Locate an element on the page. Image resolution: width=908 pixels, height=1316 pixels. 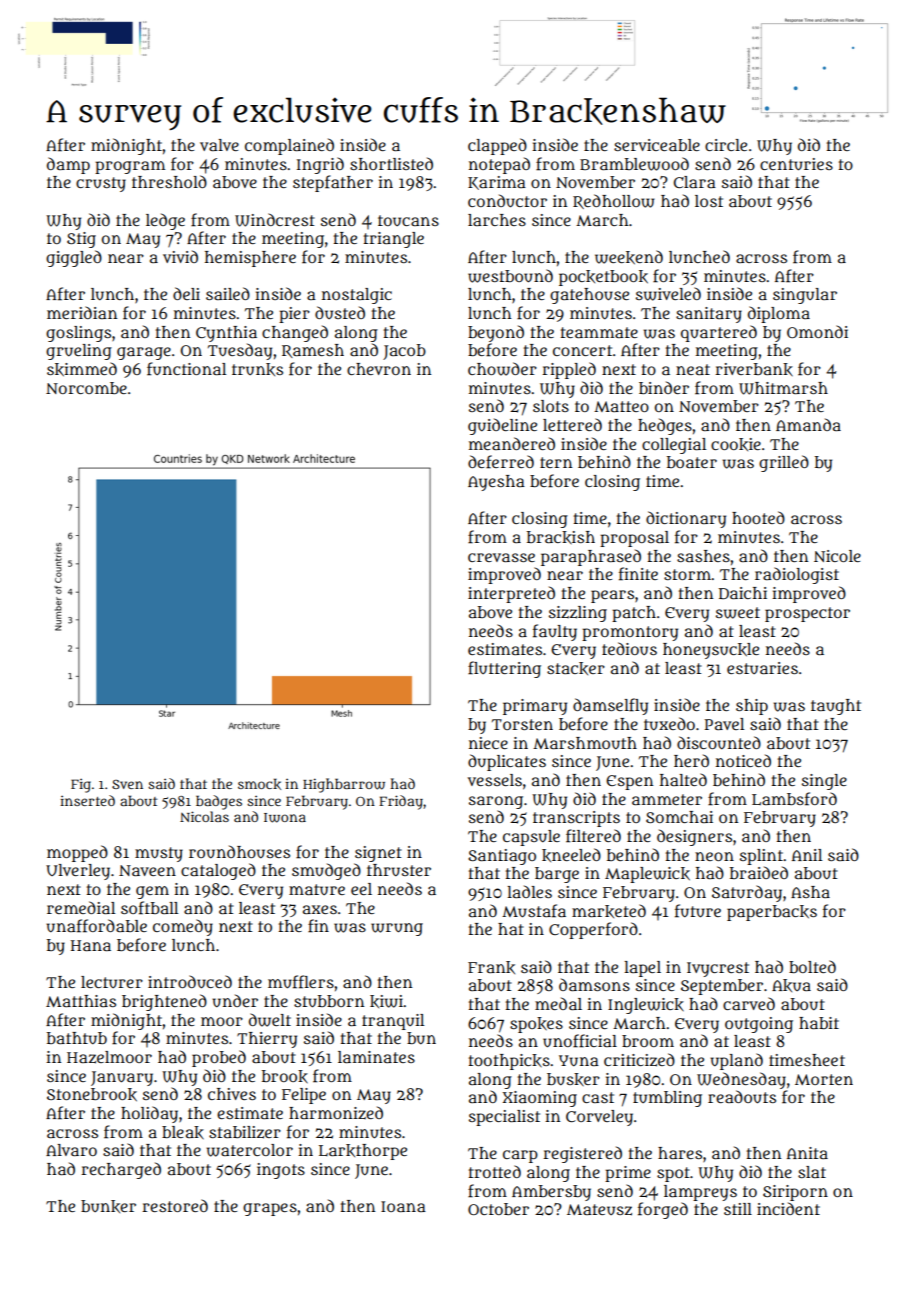
circle is located at coordinates (726, 145).
